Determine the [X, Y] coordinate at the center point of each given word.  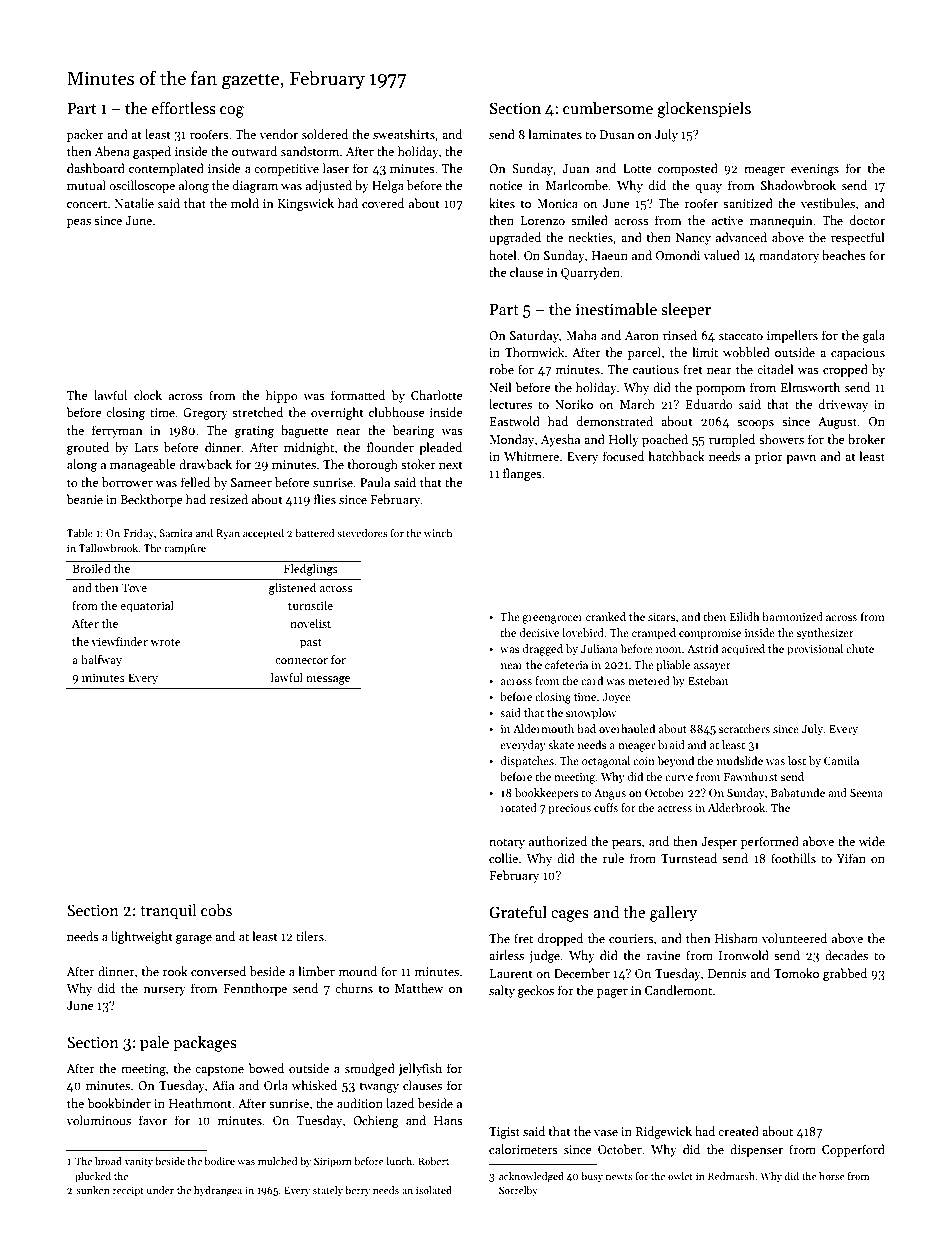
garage [194, 939]
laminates [555, 134]
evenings [815, 170]
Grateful [518, 912]
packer [85, 135]
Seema [866, 793]
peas [79, 223]
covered [383, 203]
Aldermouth [543, 728]
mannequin [781, 222]
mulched [277, 1161]
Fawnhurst [751, 776]
